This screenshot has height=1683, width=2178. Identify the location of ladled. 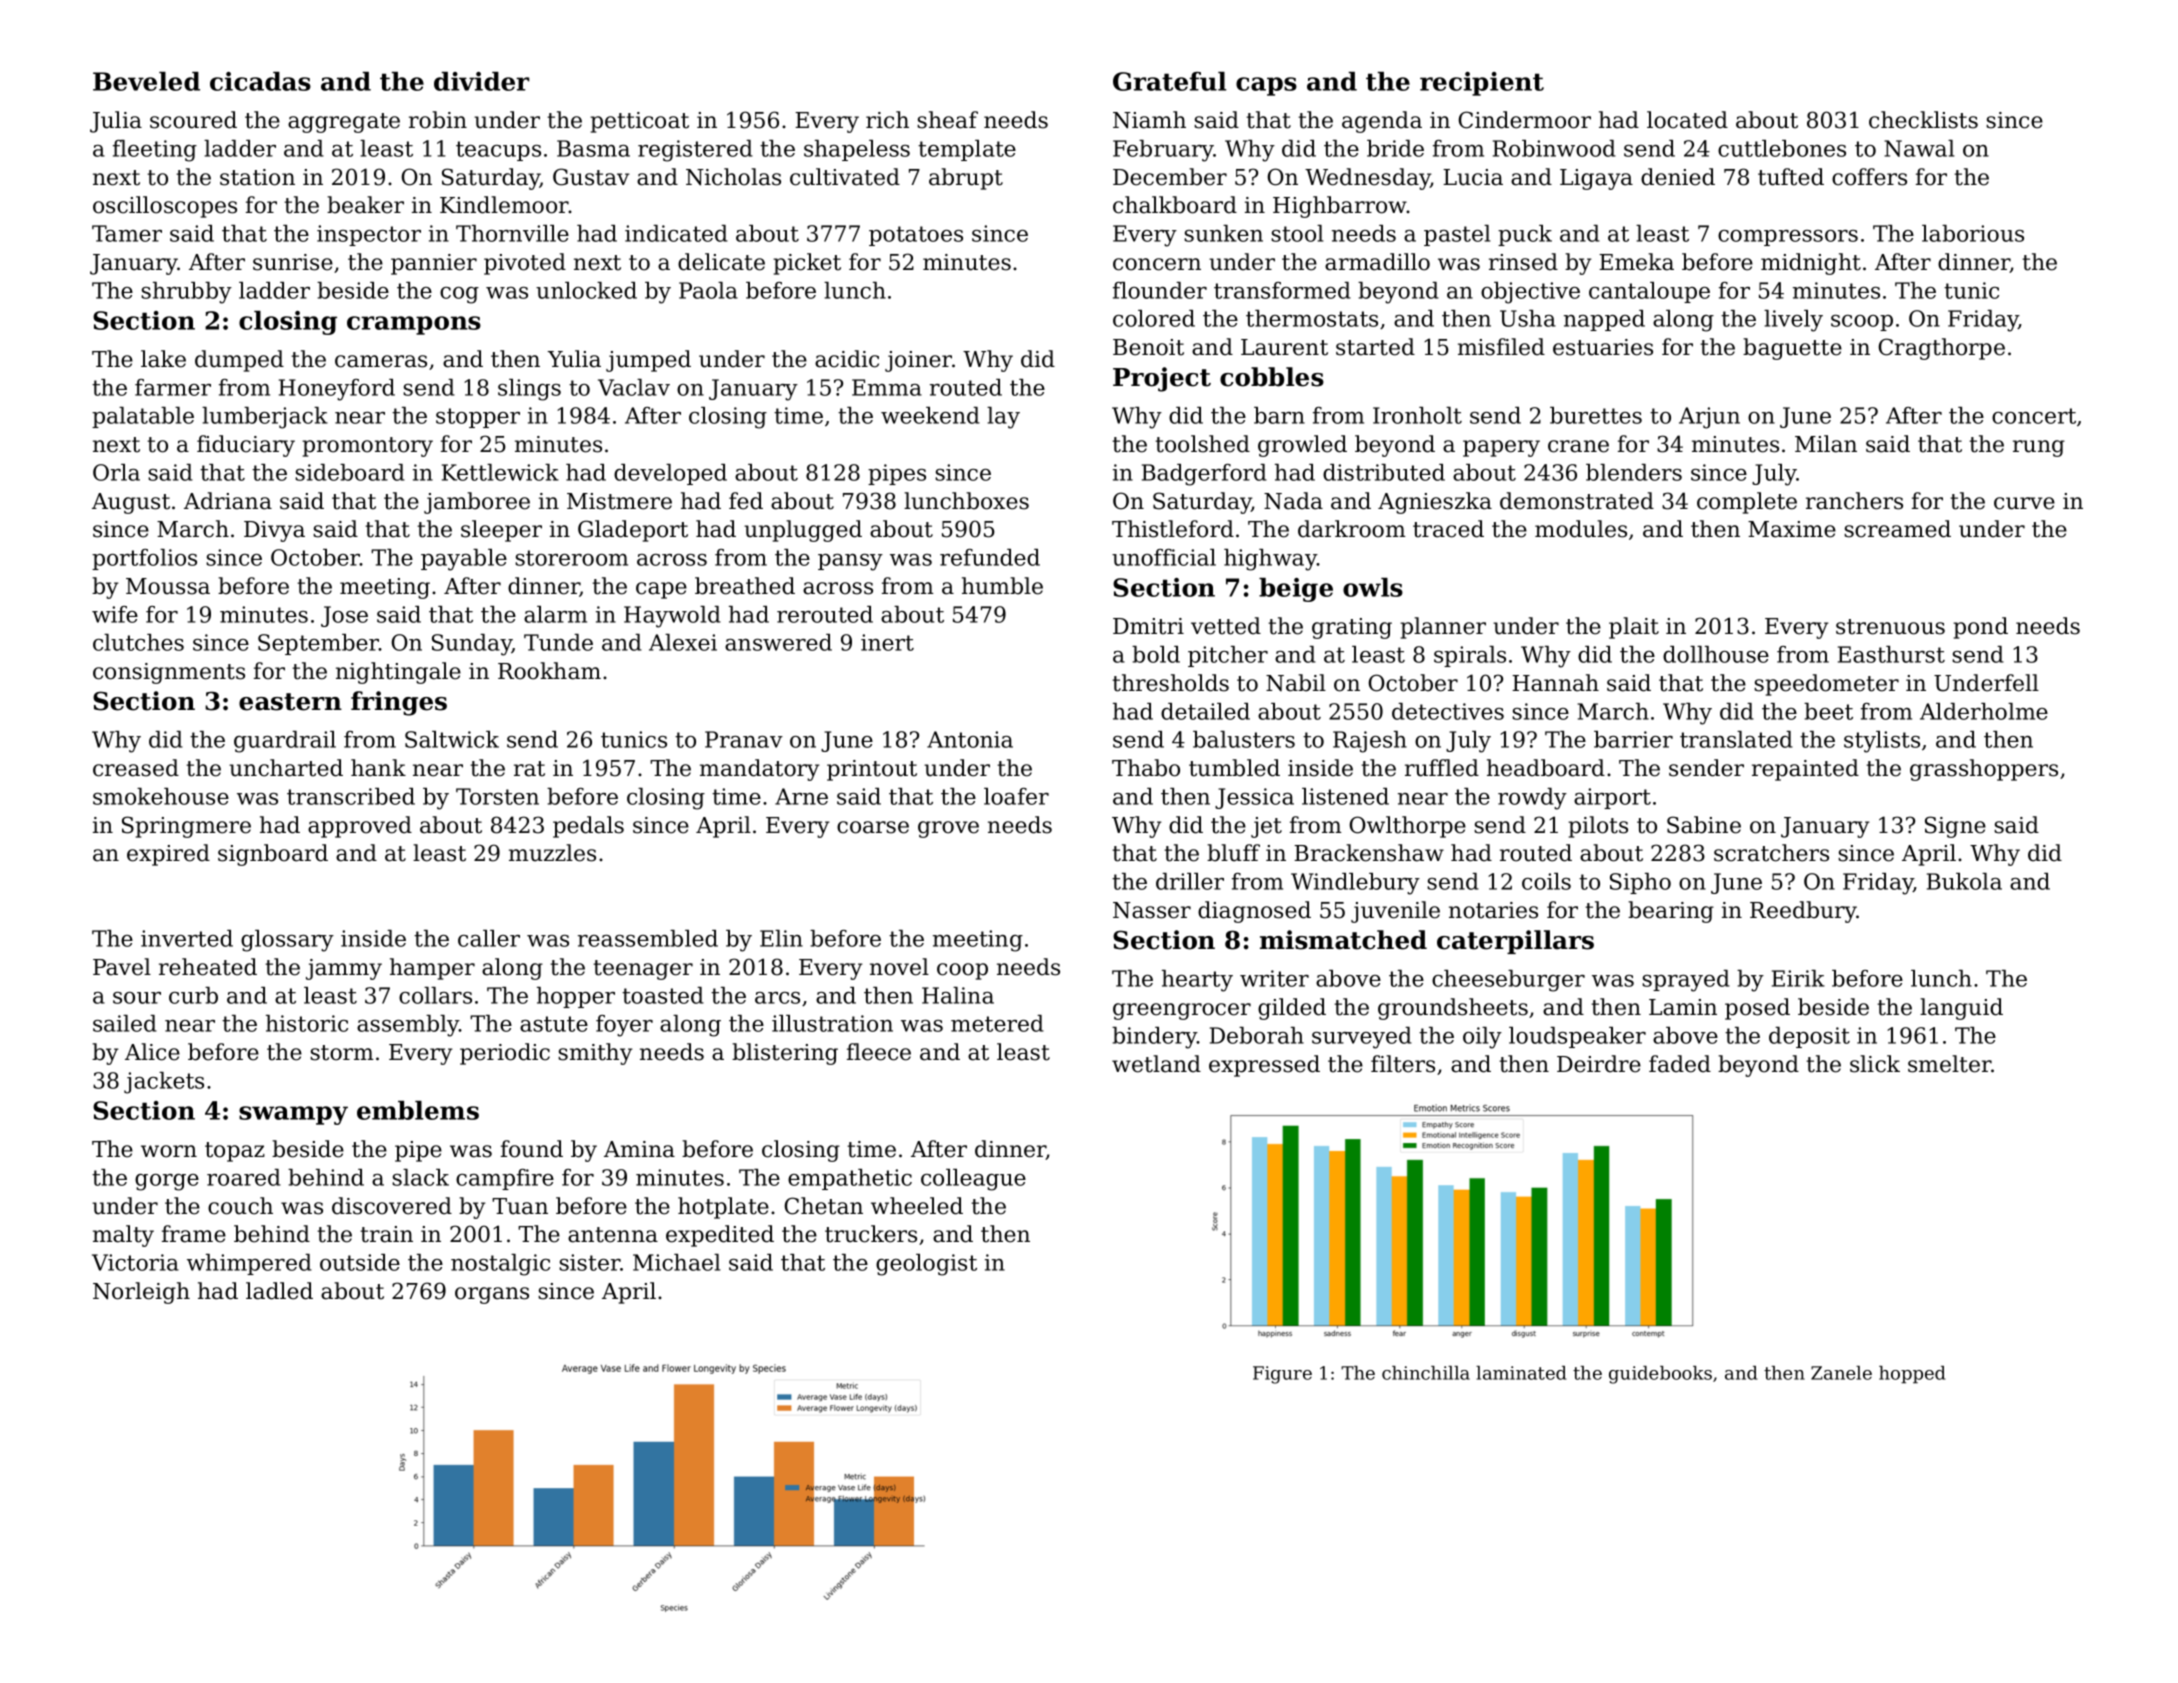
(279, 1291).
